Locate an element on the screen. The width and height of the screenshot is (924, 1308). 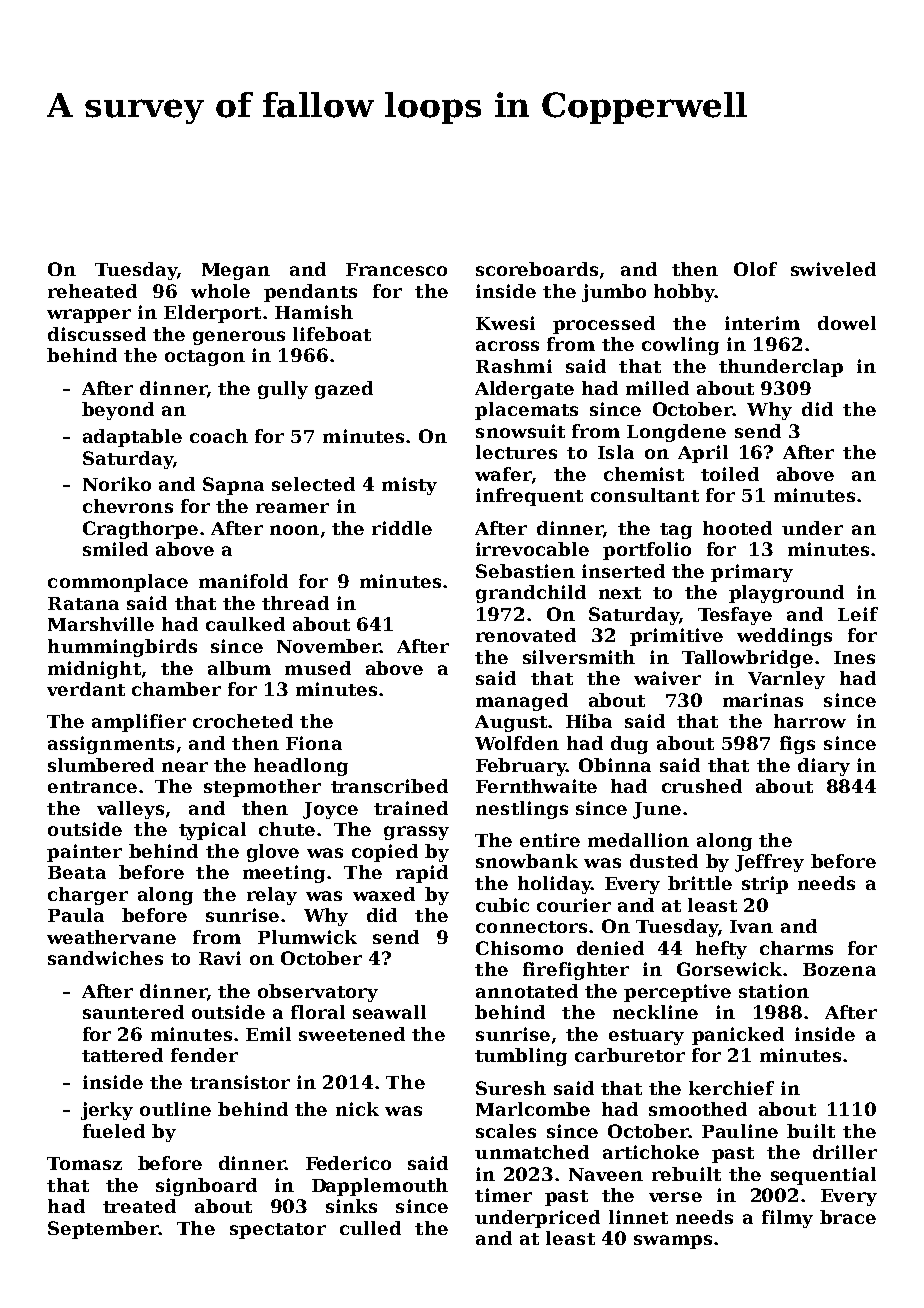
managed is located at coordinates (522, 702).
